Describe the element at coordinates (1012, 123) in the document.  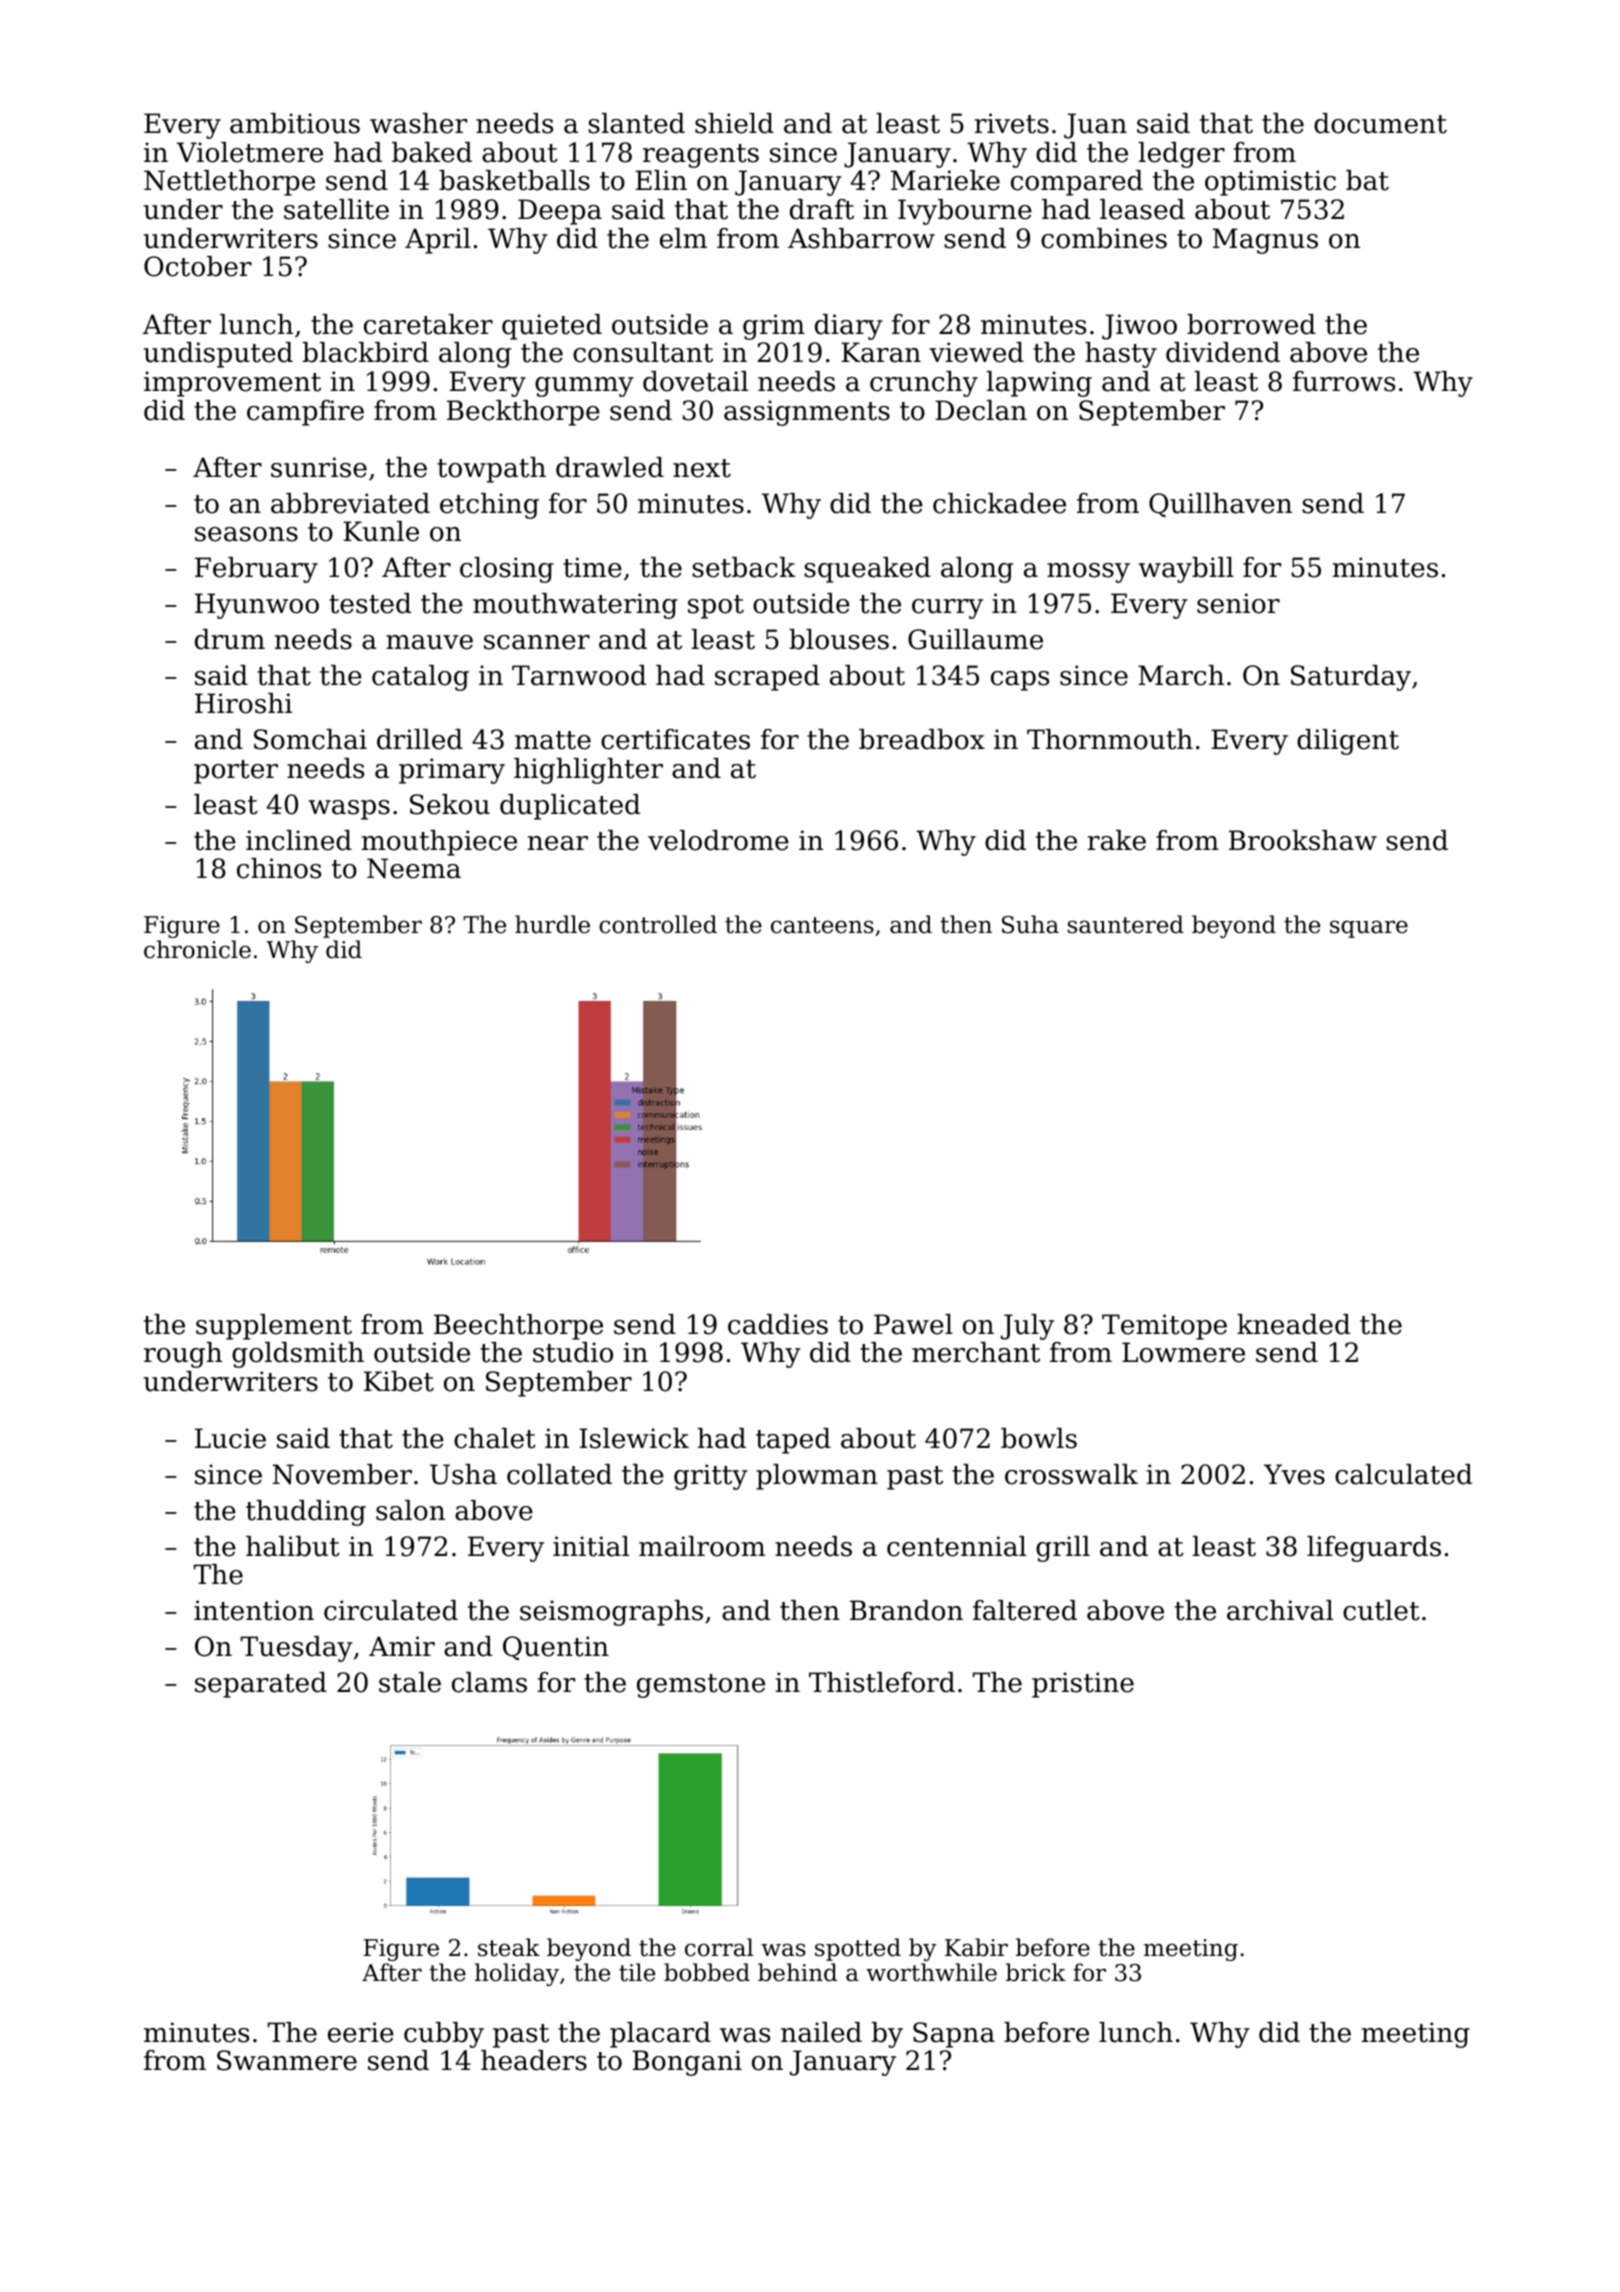
I see `rivets` at that location.
